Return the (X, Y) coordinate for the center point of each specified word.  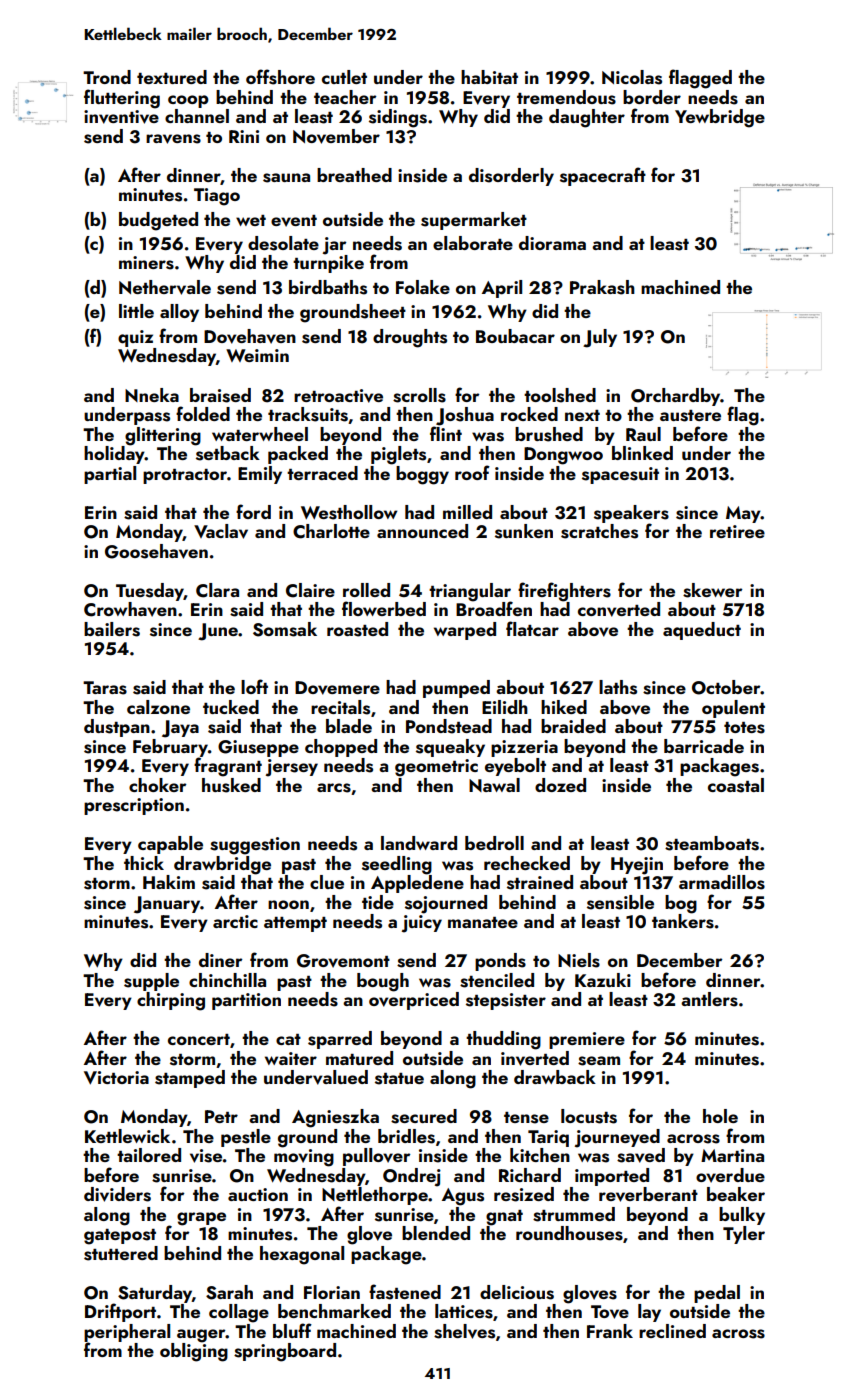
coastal (736, 785)
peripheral (127, 1333)
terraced (322, 473)
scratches (599, 531)
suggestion (255, 846)
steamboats (712, 843)
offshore (280, 77)
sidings (398, 118)
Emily (260, 475)
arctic (235, 921)
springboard (285, 1352)
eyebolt (515, 767)
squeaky (450, 748)
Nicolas (632, 77)
